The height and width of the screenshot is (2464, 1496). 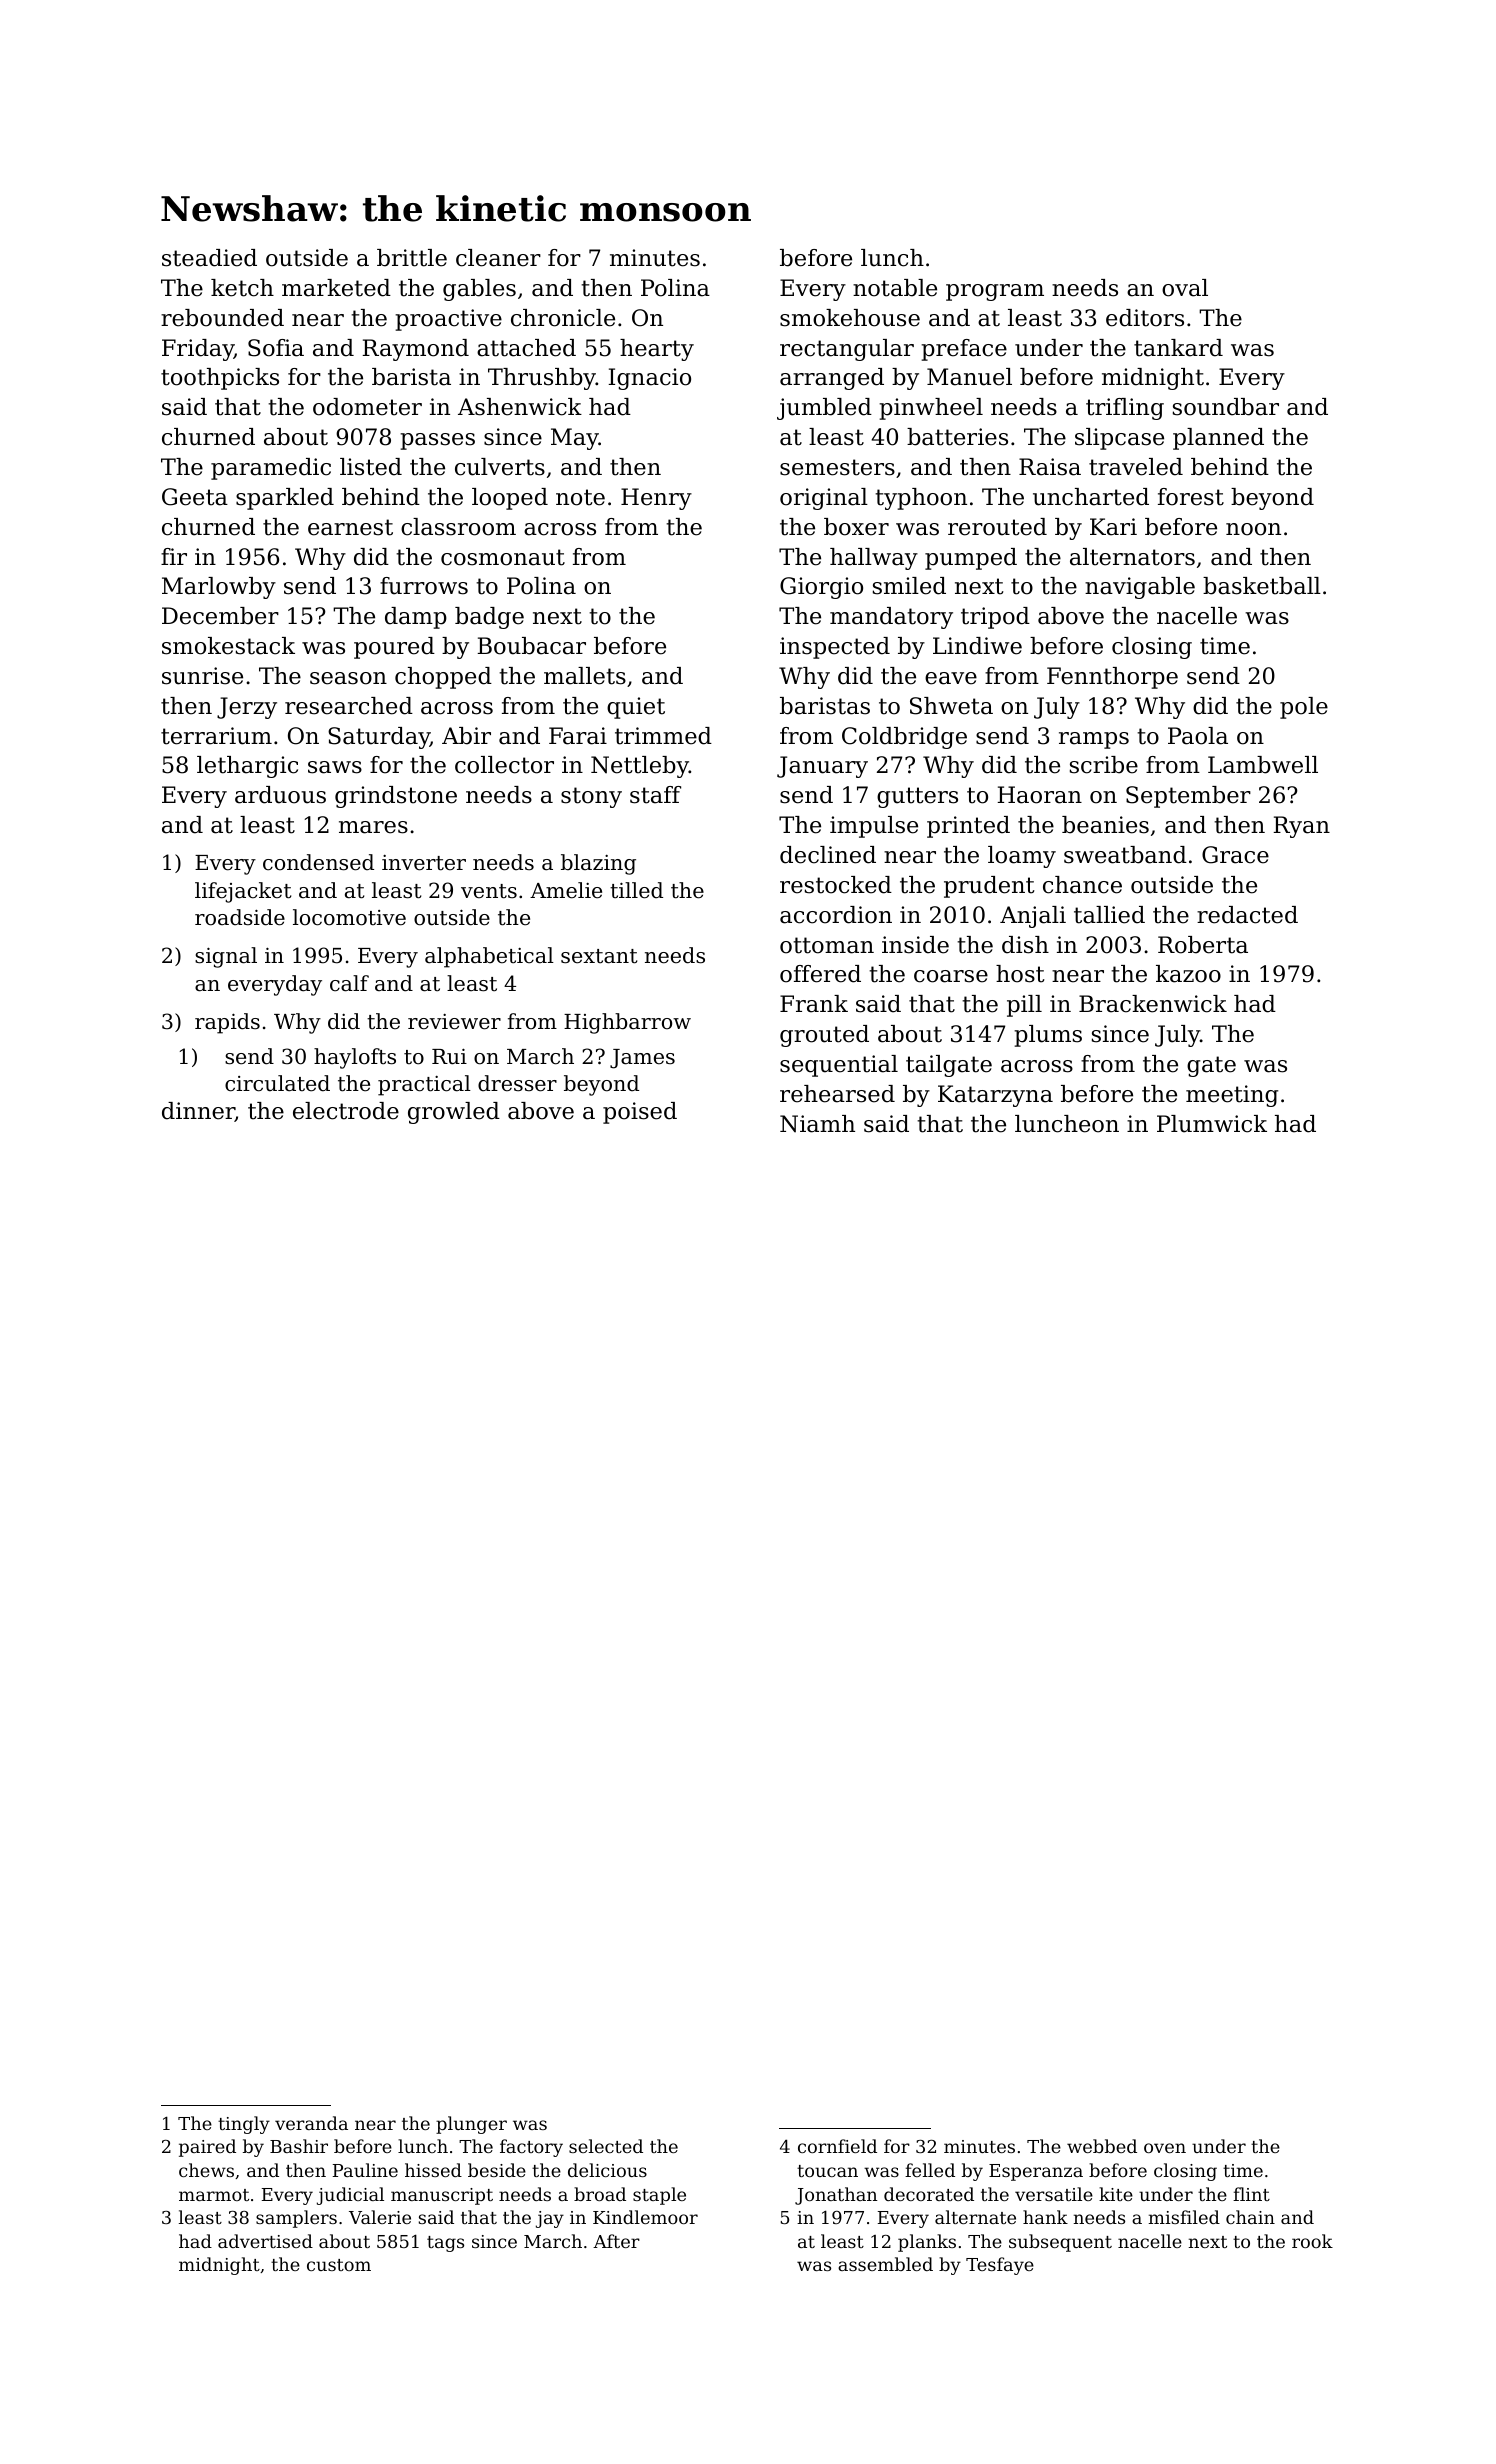 I want to click on Niamh, so click(x=817, y=1124).
